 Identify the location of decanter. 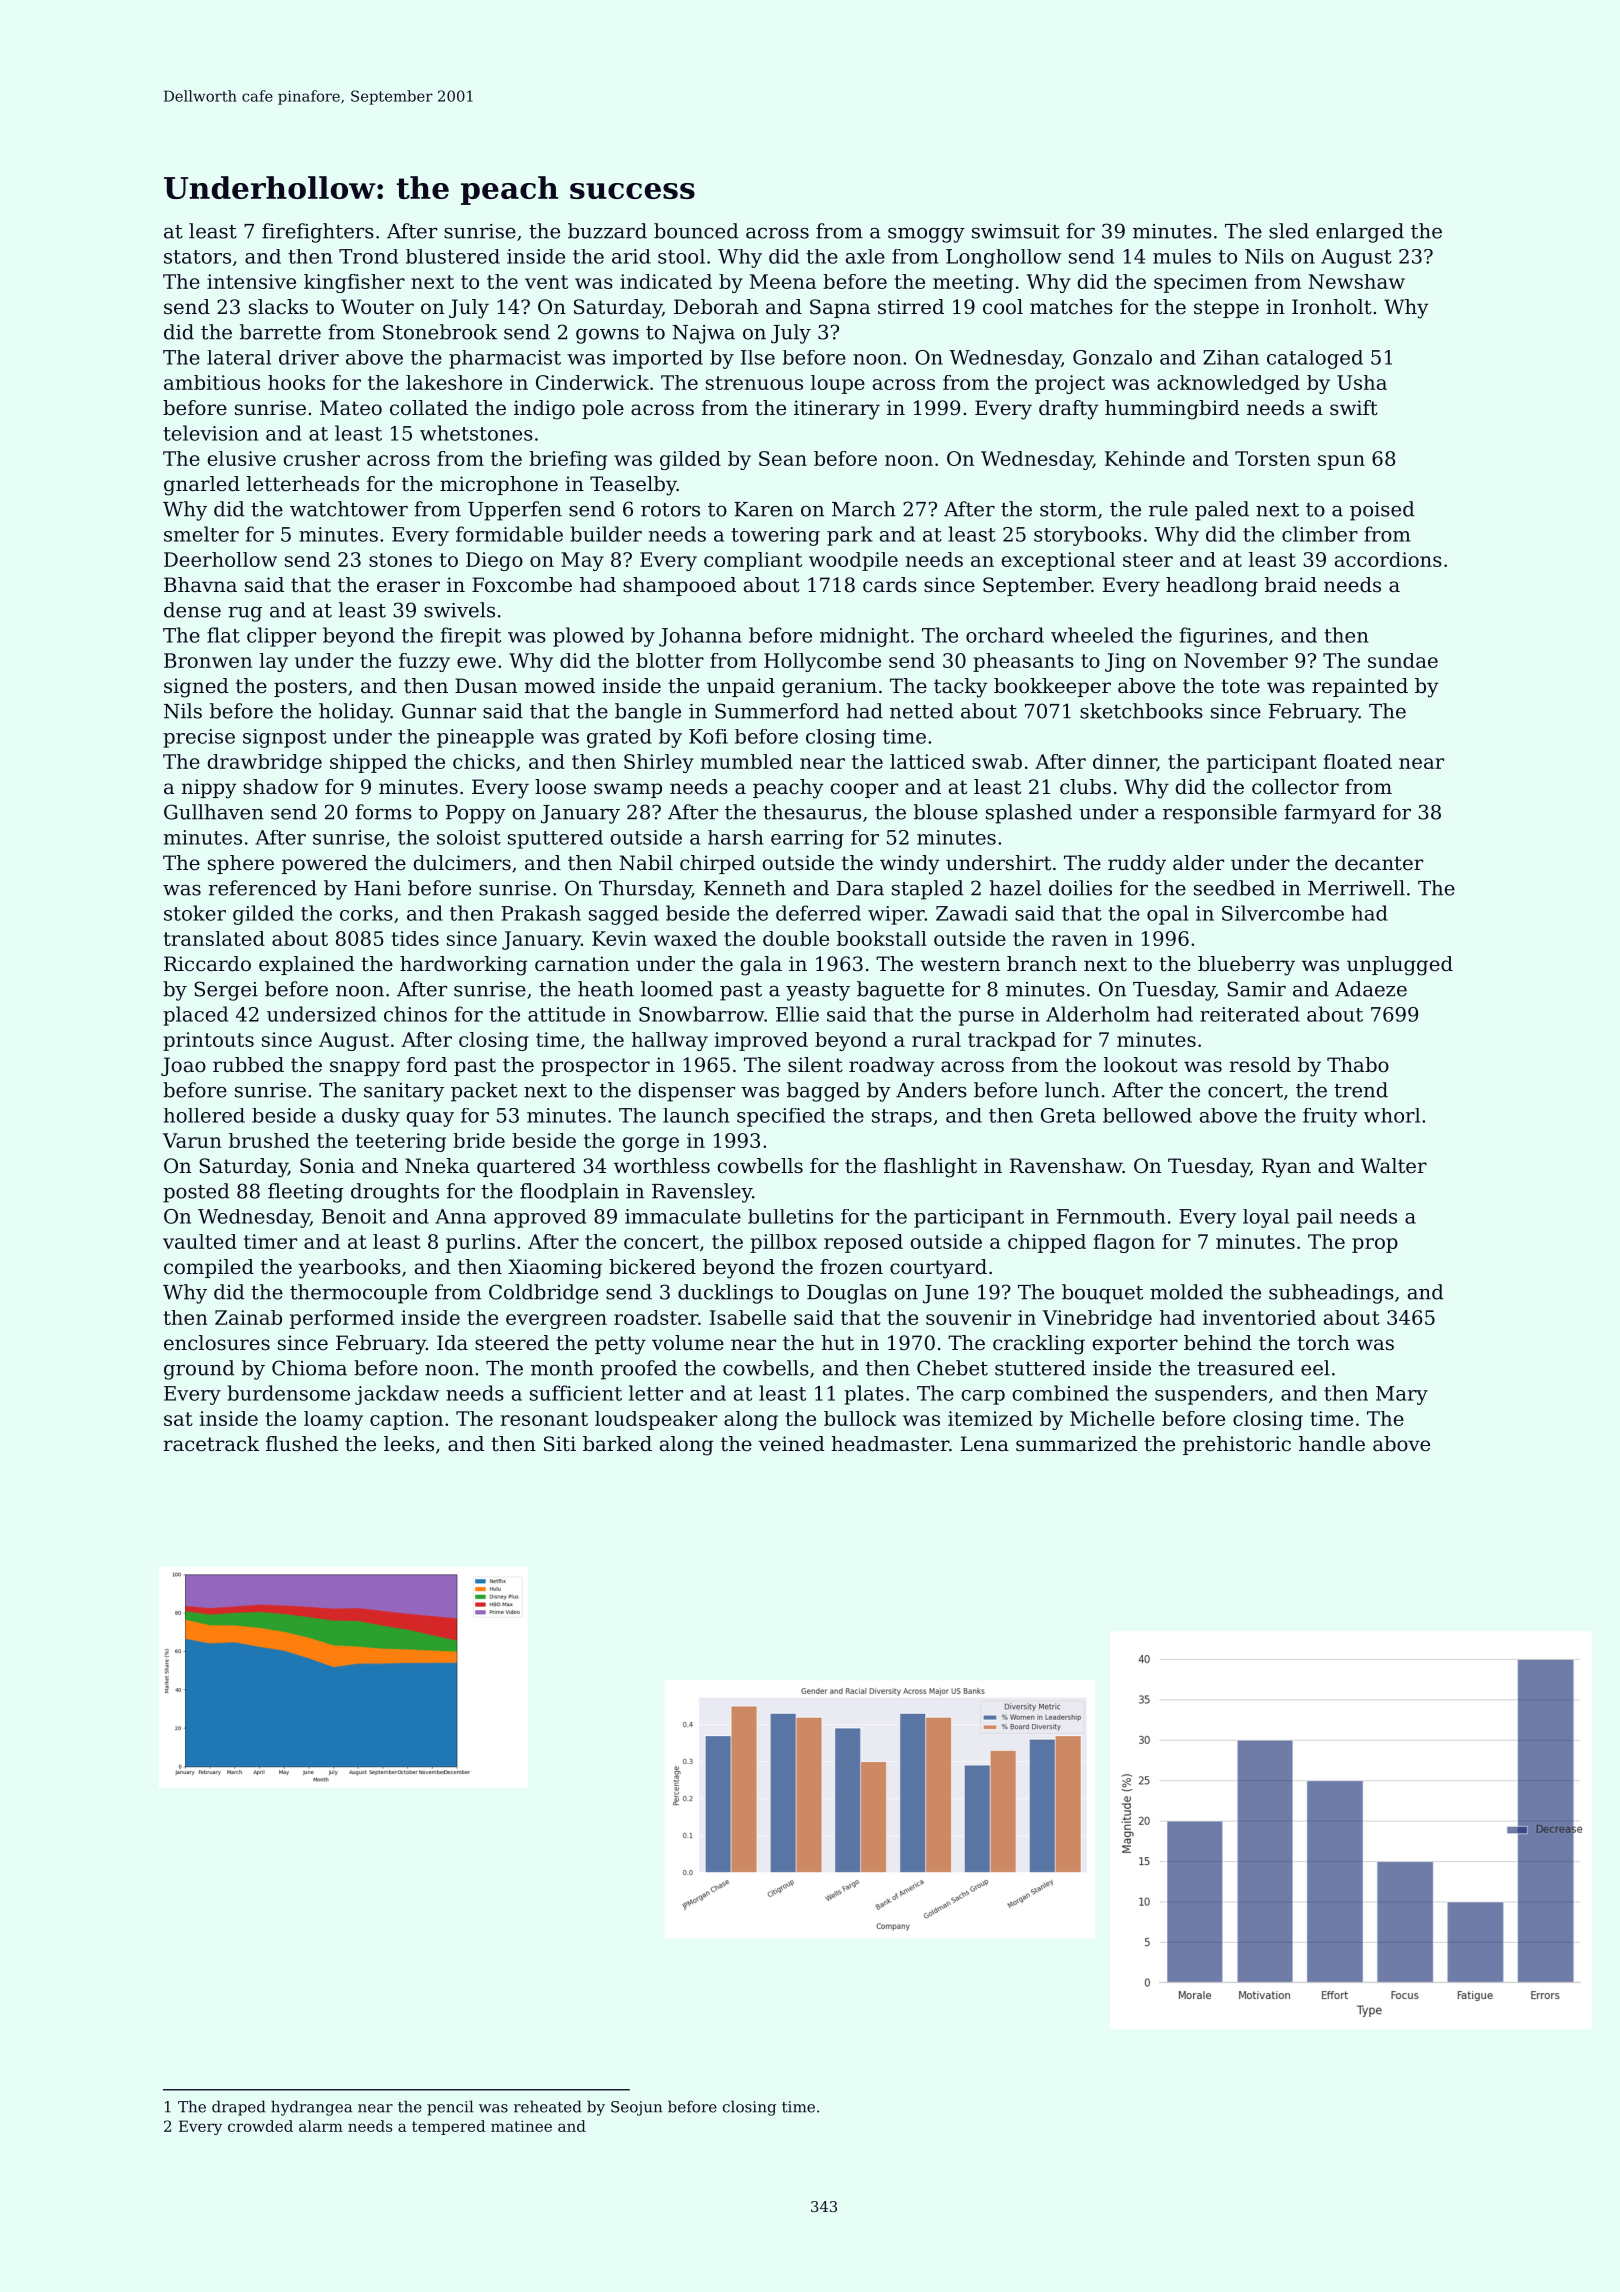
(1379, 863).
